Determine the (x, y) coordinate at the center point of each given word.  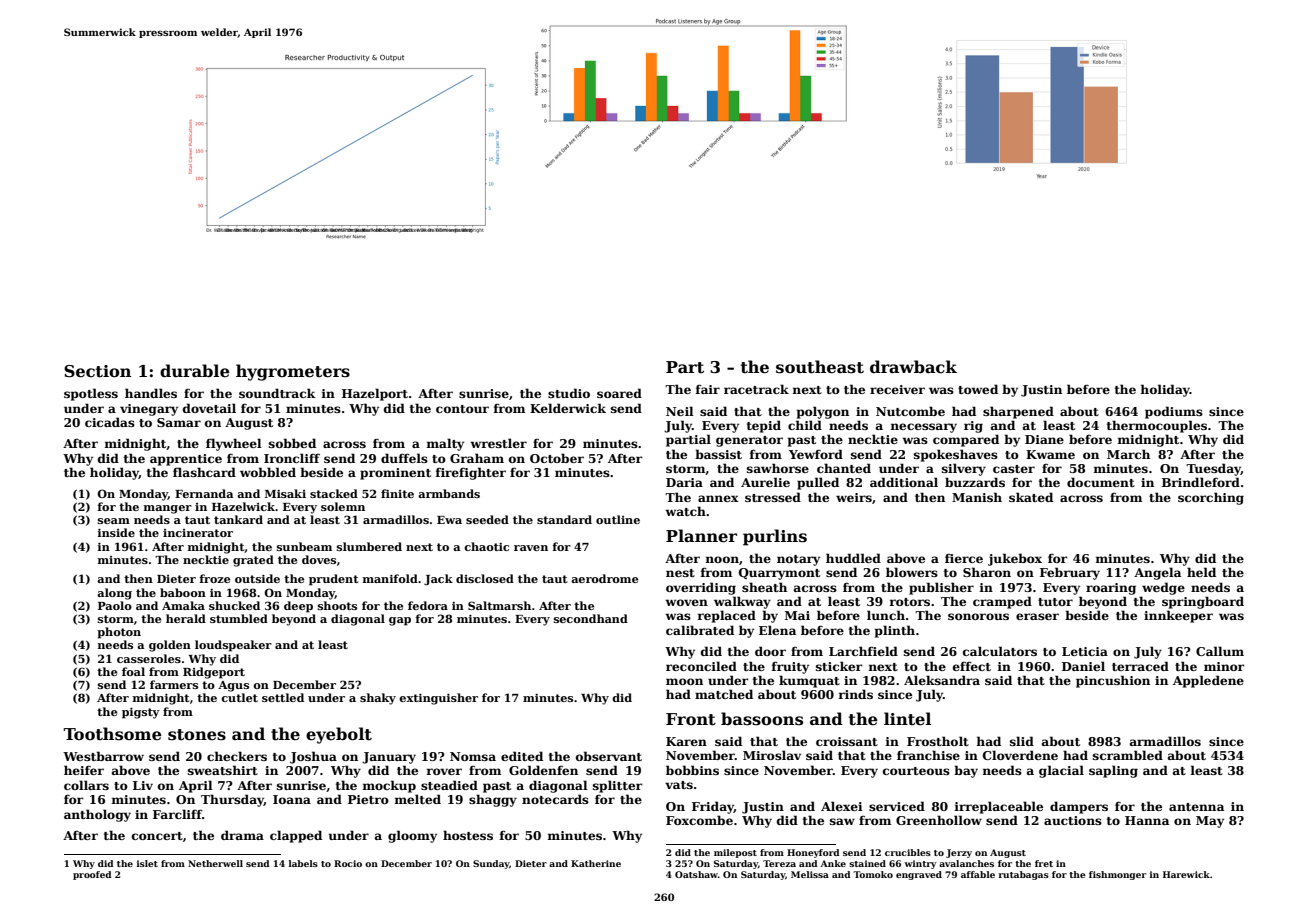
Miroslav (772, 755)
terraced (1140, 666)
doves (319, 559)
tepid (764, 426)
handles (151, 393)
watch (685, 511)
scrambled (1128, 755)
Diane (1044, 439)
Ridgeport (214, 673)
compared (966, 440)
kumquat (809, 681)
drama (242, 835)
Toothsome (113, 734)
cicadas (110, 422)
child (805, 425)
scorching (1211, 498)
